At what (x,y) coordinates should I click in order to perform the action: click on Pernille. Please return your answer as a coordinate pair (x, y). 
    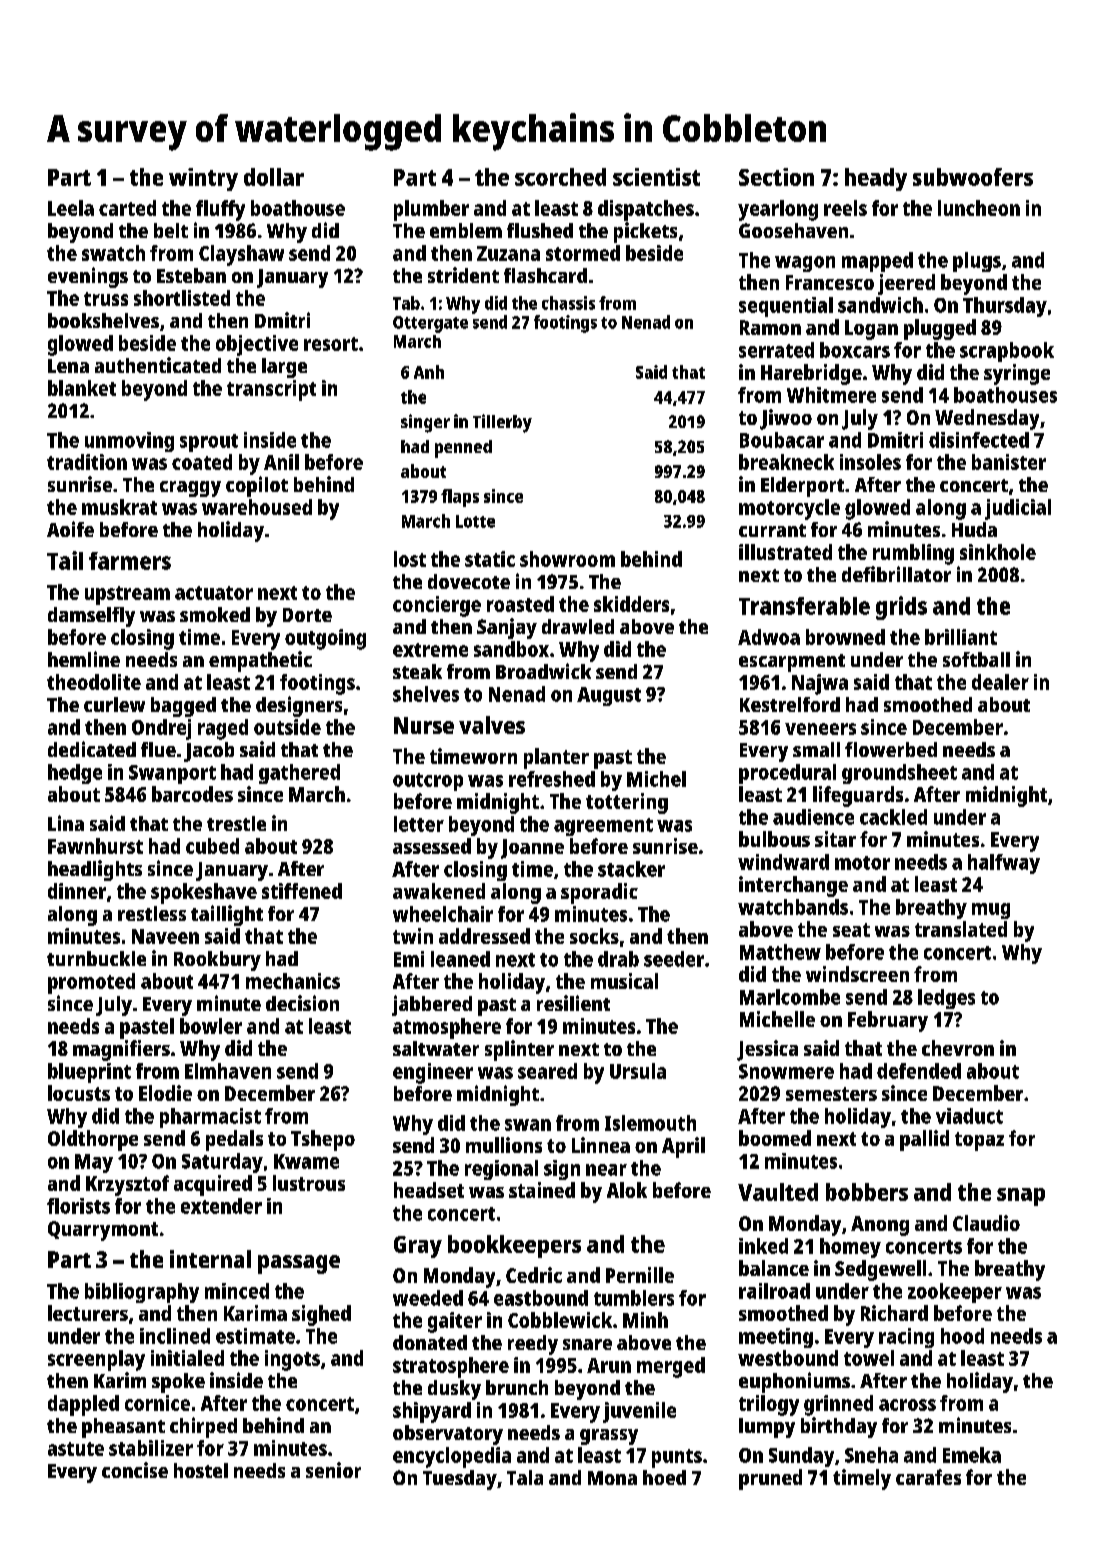
    Looking at the image, I should click on (640, 1275).
